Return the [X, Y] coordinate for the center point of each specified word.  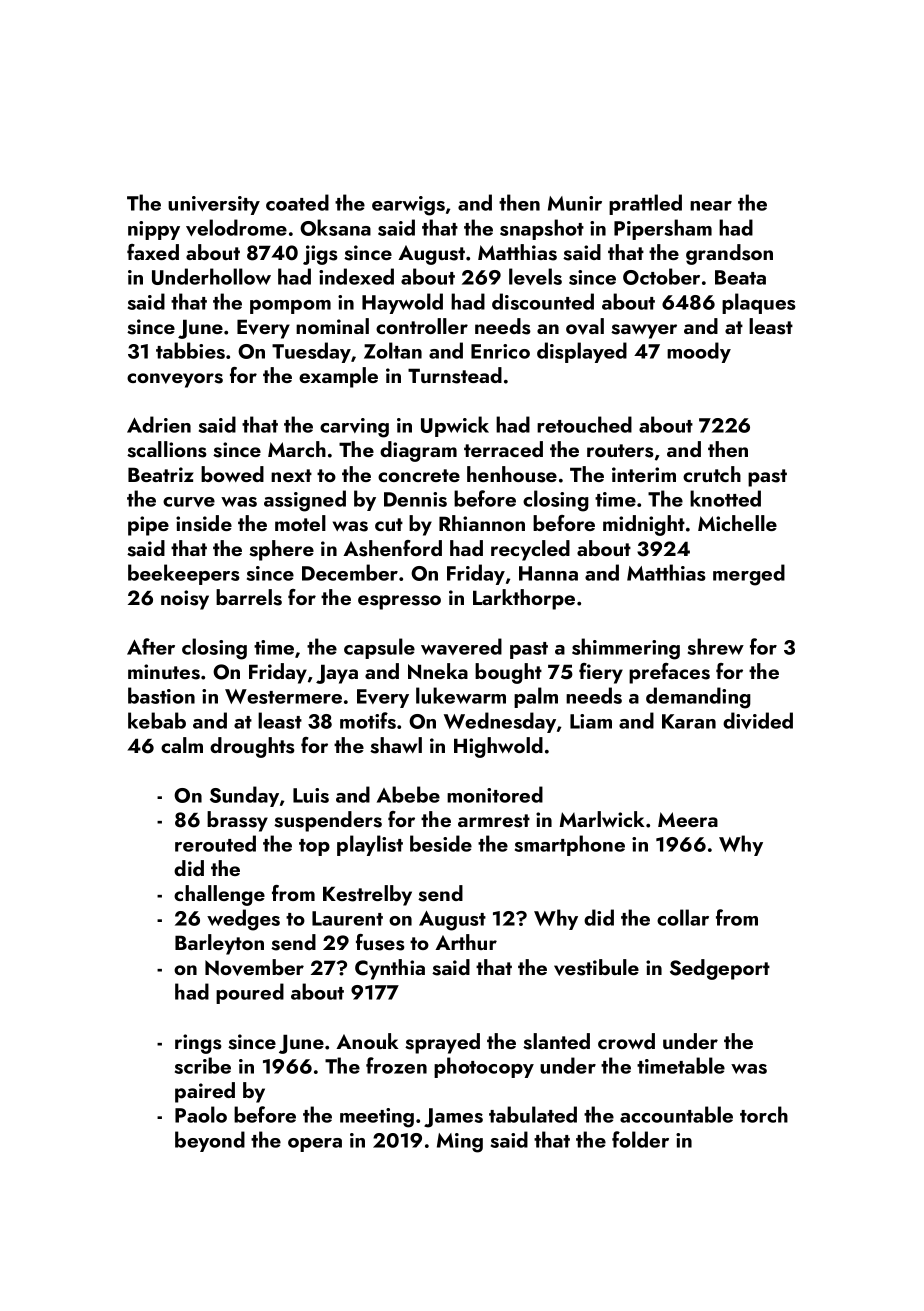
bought [508, 673]
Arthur [466, 942]
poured [250, 993]
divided [758, 720]
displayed [582, 352]
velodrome [236, 227]
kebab [157, 720]
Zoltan [393, 350]
